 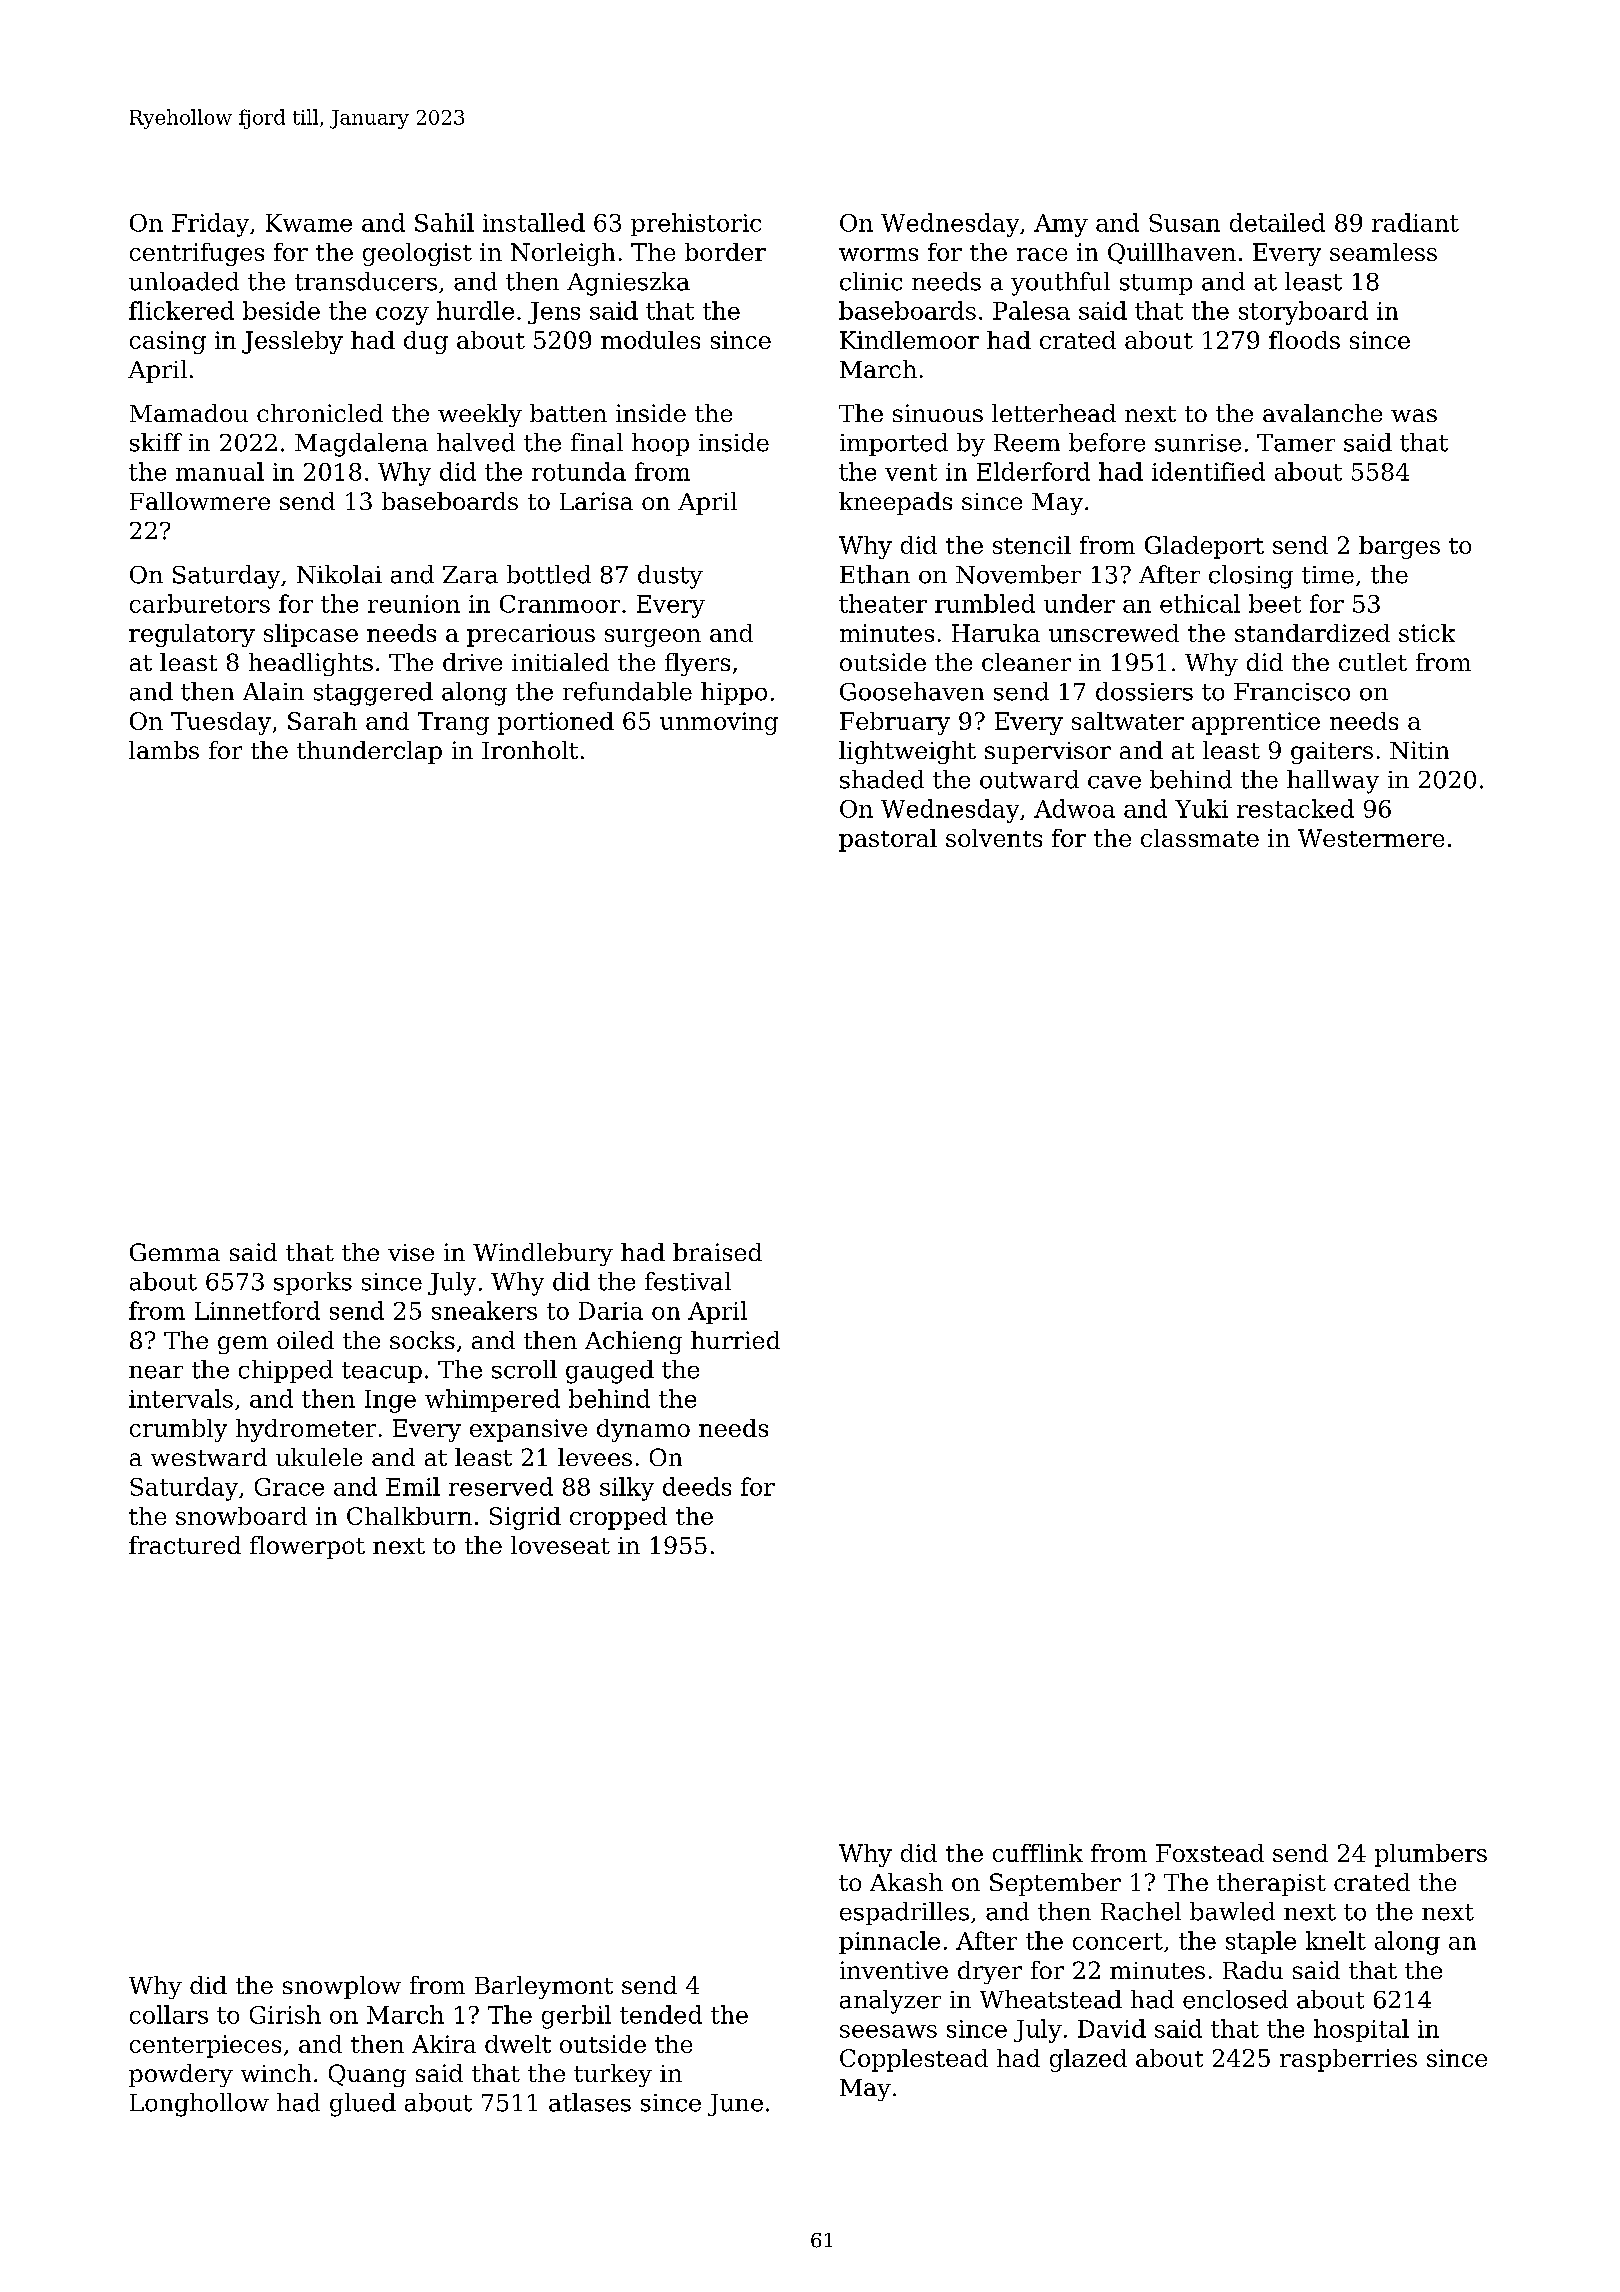 I want to click on centerpieces, so click(x=205, y=2046).
